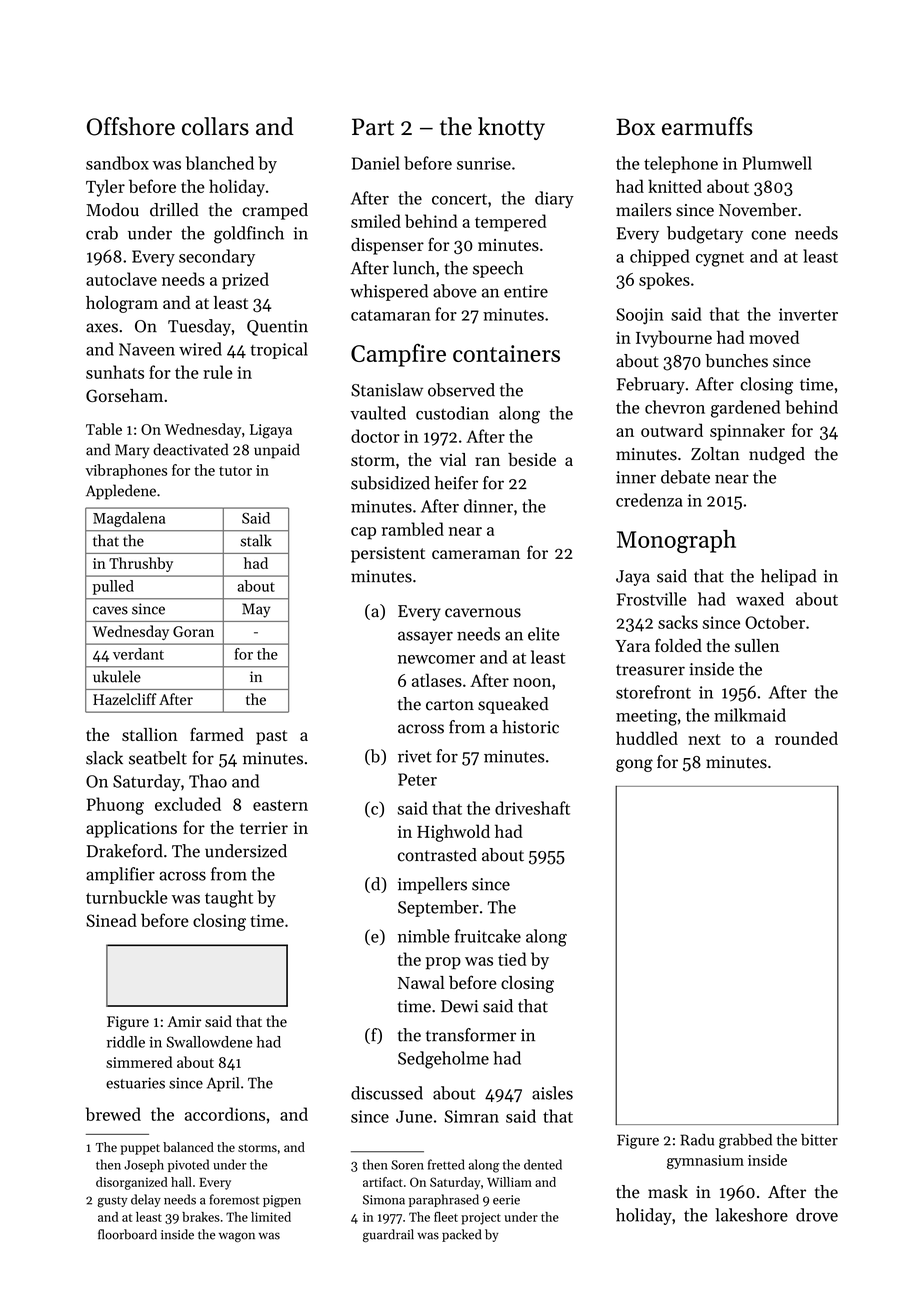 This document has height=1308, width=924. I want to click on persistent, so click(388, 555).
